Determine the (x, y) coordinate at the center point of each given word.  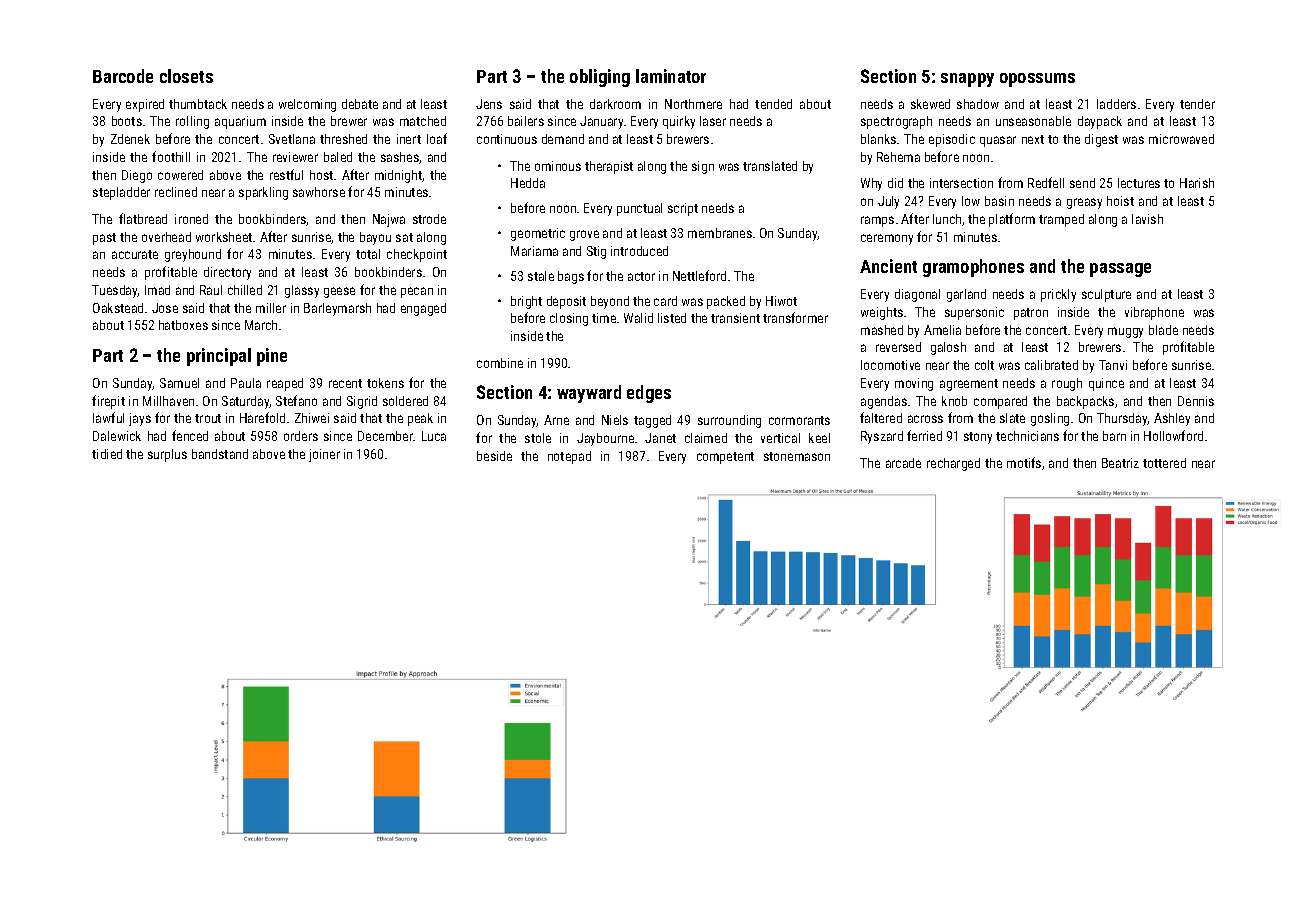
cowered (180, 175)
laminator (671, 76)
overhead (166, 237)
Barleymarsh (337, 309)
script (683, 209)
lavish (1147, 219)
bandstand (220, 454)
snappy (967, 80)
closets (186, 76)
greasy (1084, 203)
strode (429, 219)
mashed (882, 330)
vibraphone (1154, 313)
